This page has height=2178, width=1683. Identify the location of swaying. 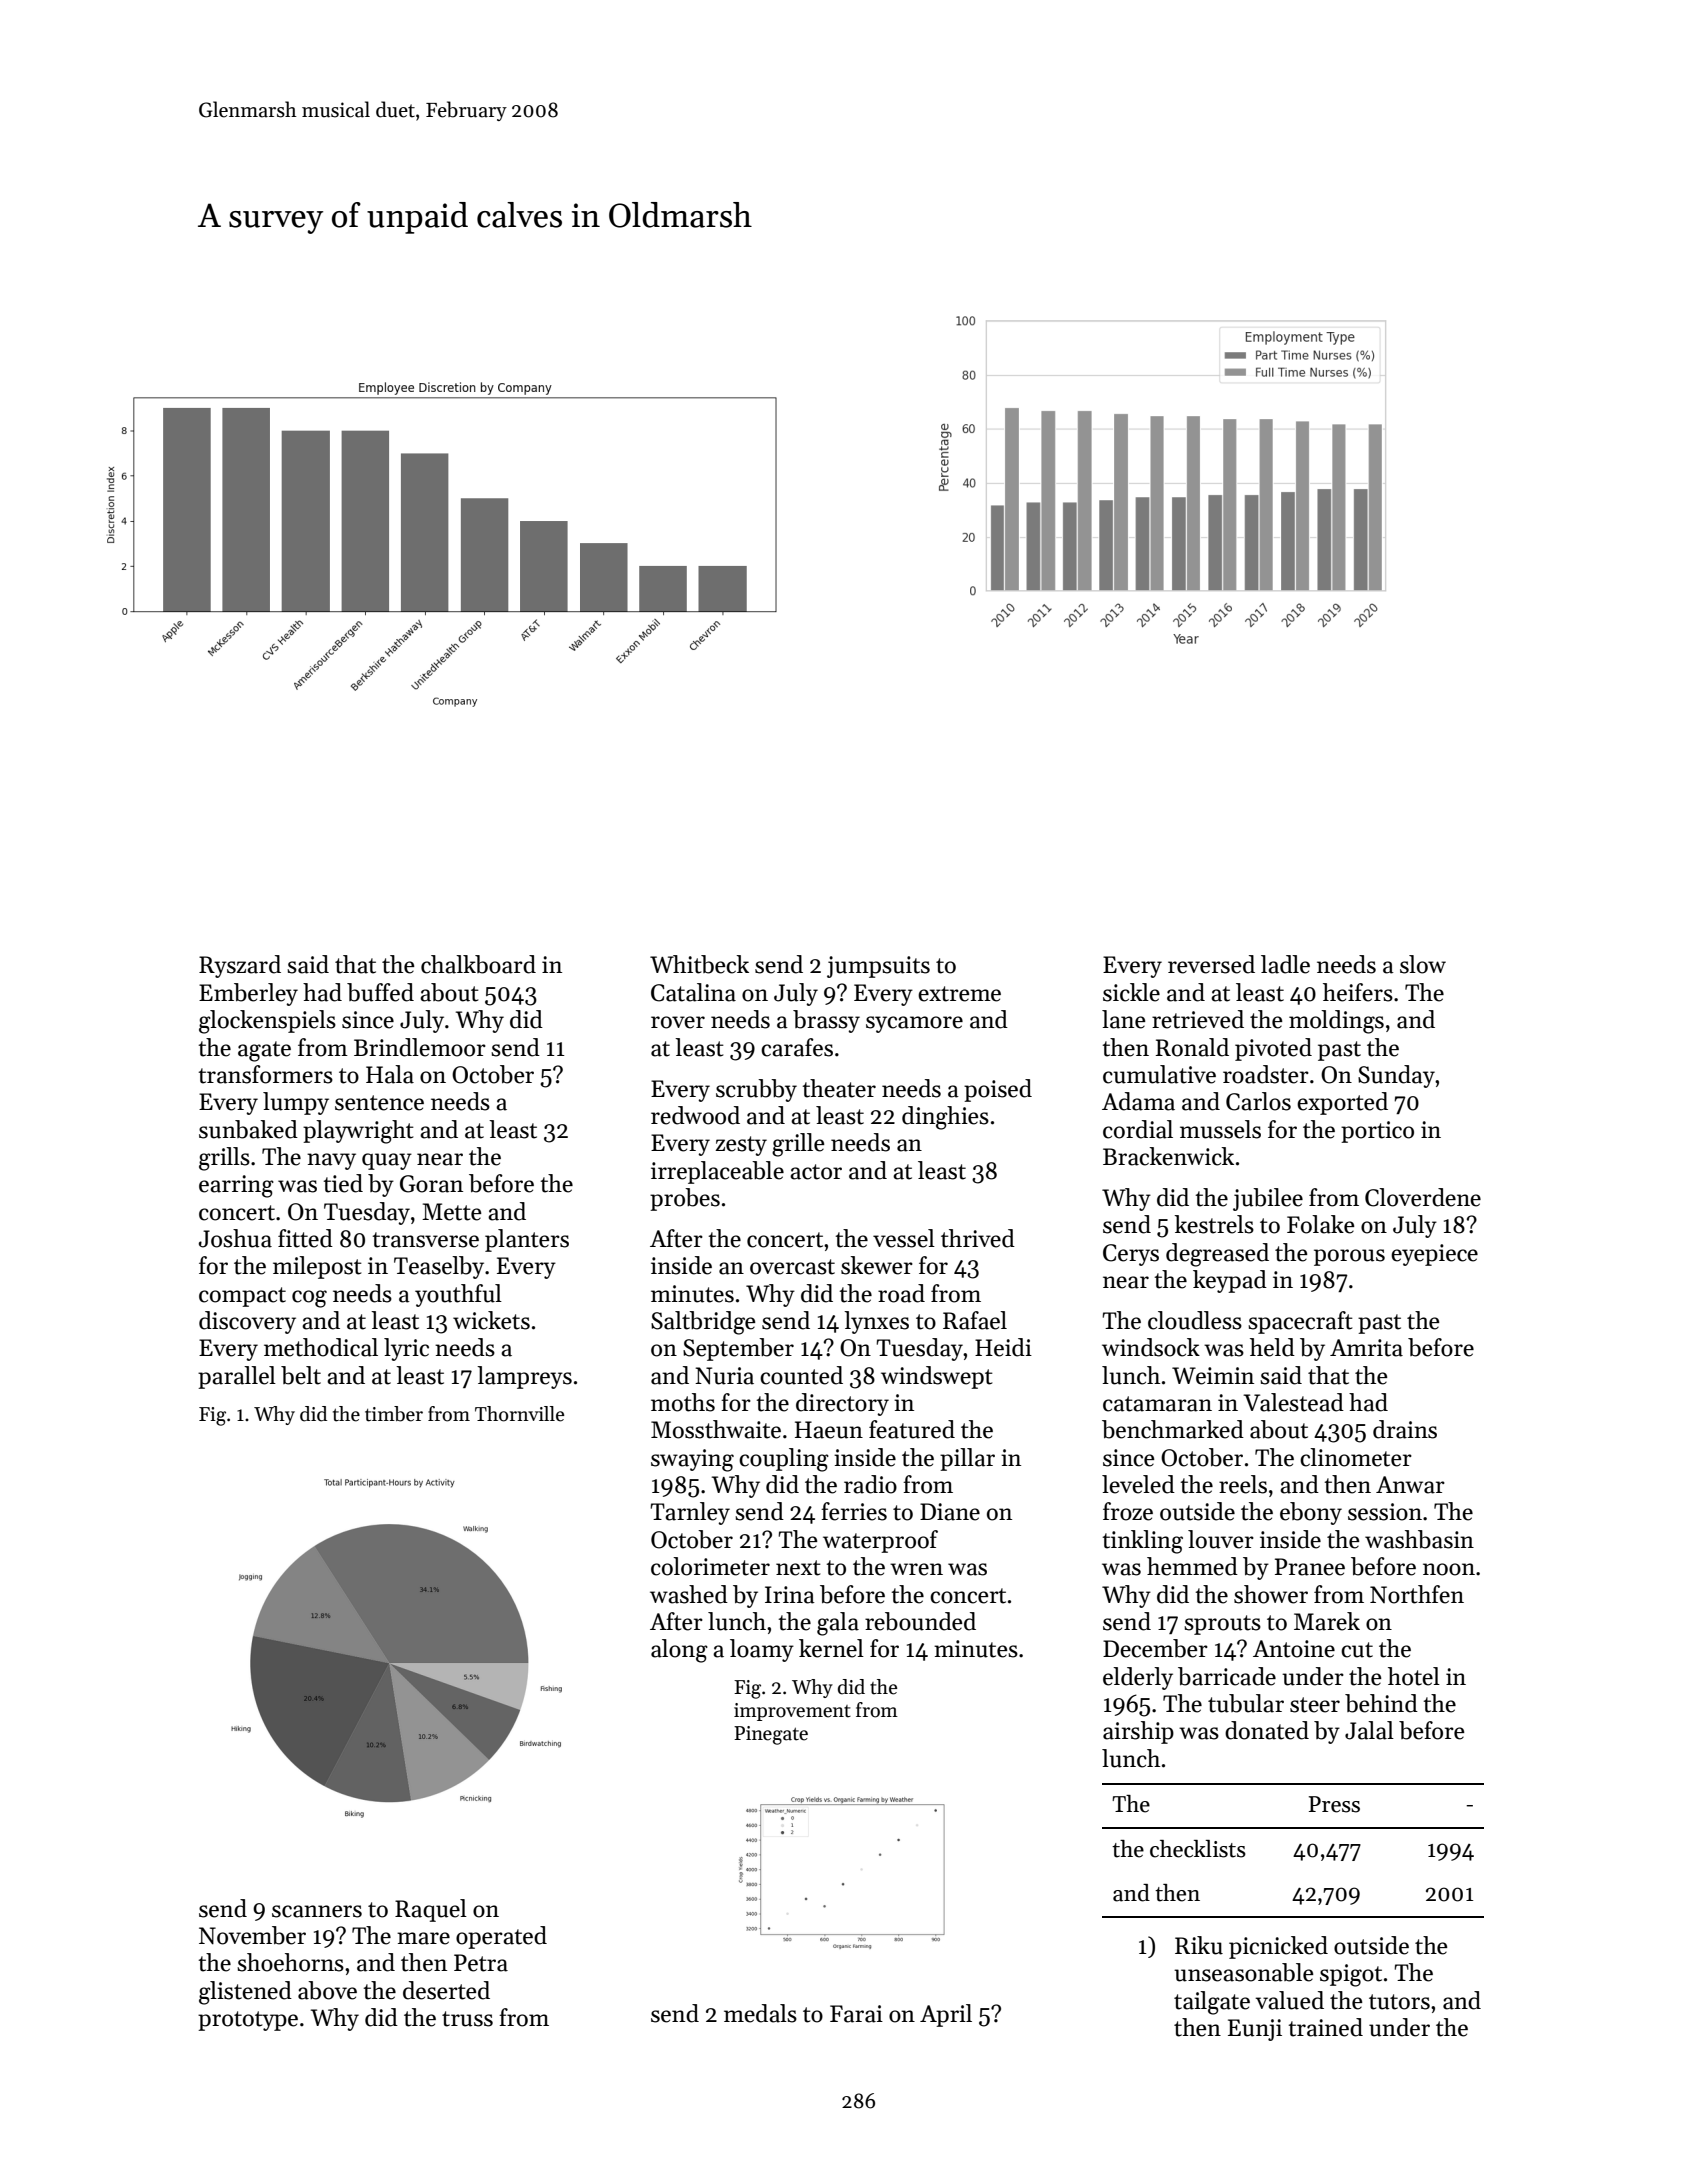
(692, 1460).
